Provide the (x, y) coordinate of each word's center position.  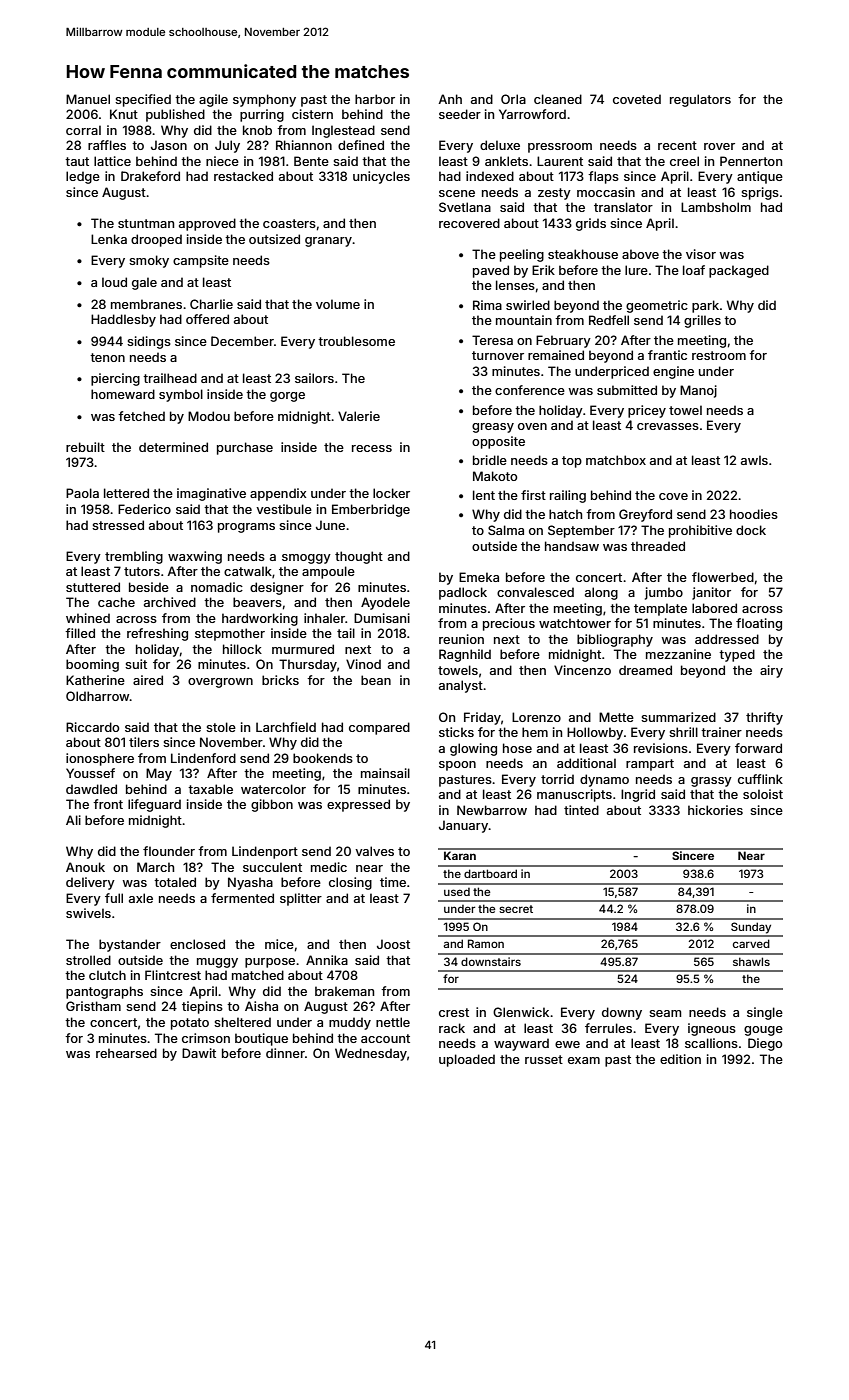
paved (491, 271)
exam (584, 1060)
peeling (522, 255)
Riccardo (92, 727)
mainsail (385, 773)
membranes (146, 304)
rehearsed (126, 1053)
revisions (661, 748)
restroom (719, 355)
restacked (243, 176)
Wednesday (371, 1054)
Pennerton (751, 161)
